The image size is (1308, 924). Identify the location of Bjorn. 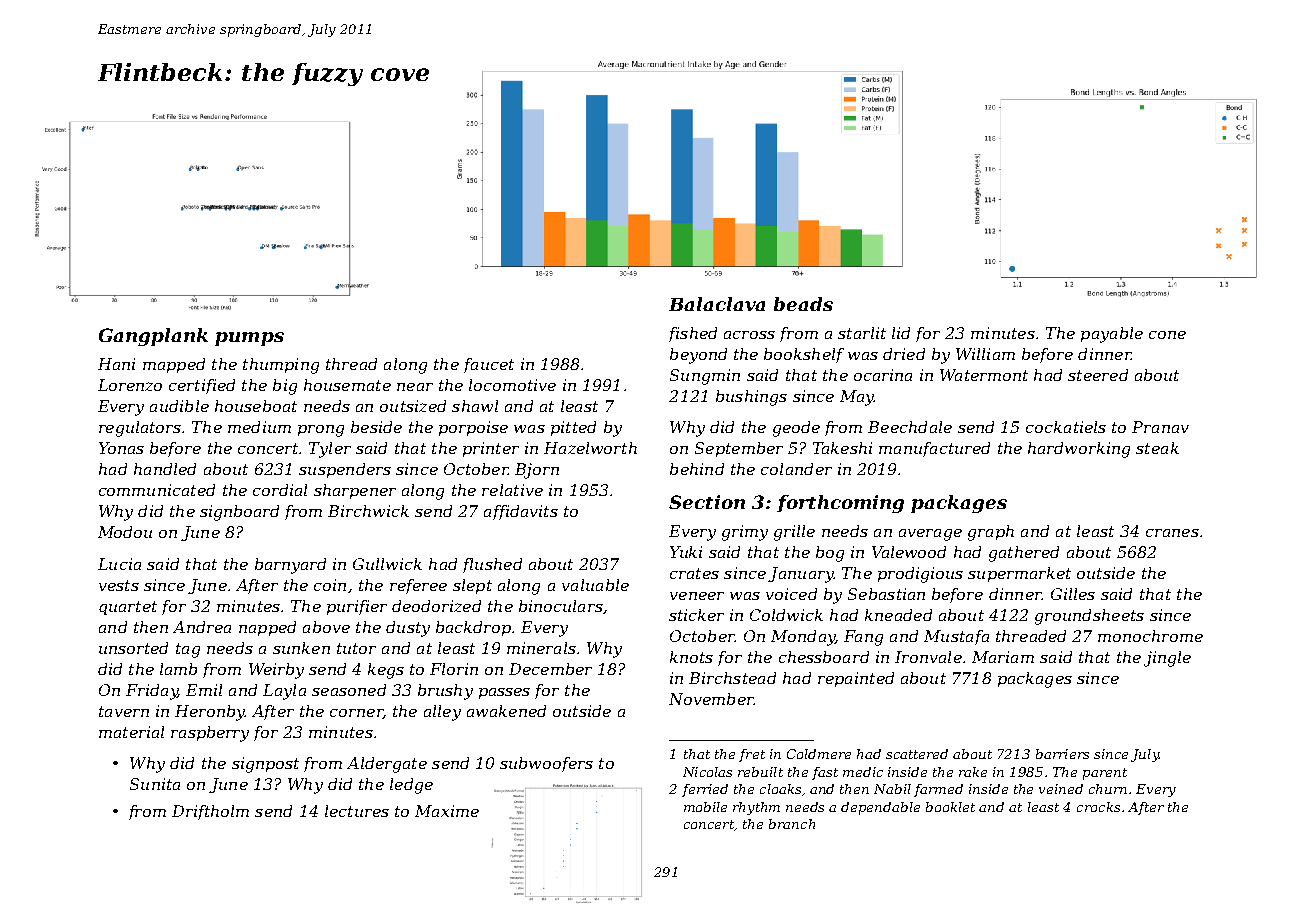
(537, 471).
